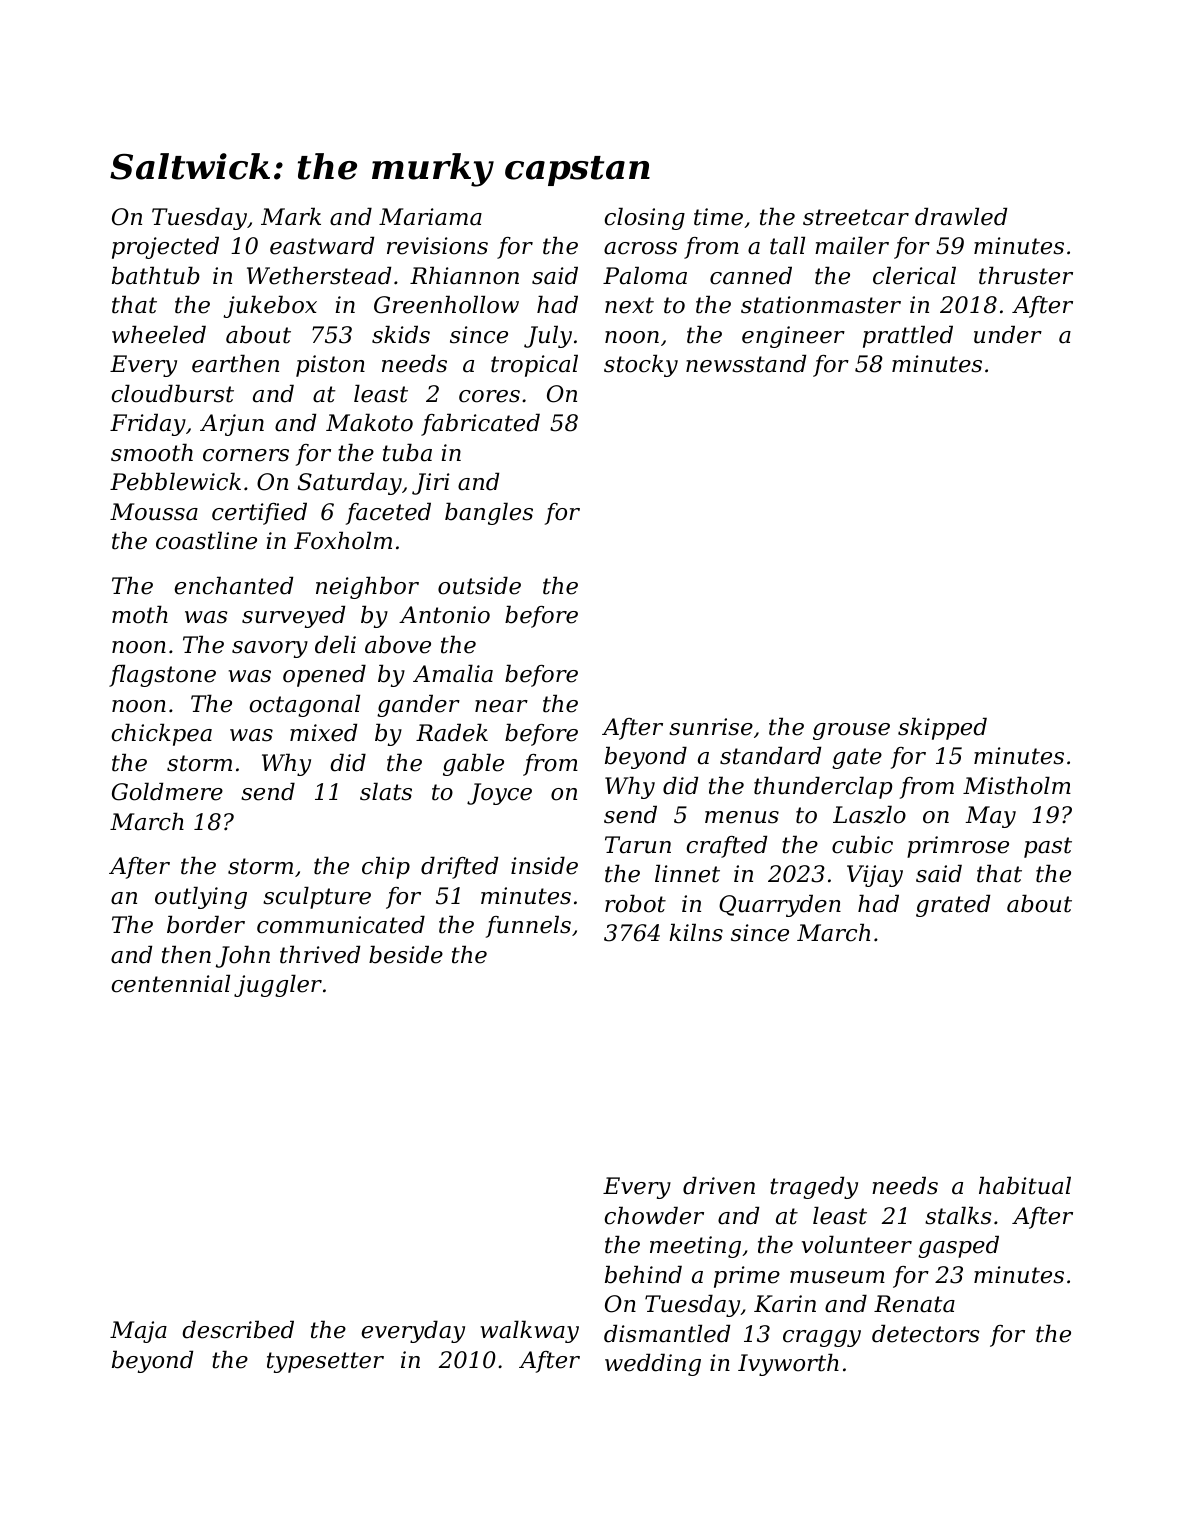  What do you see at coordinates (961, 216) in the document?
I see `drawled` at bounding box center [961, 216].
